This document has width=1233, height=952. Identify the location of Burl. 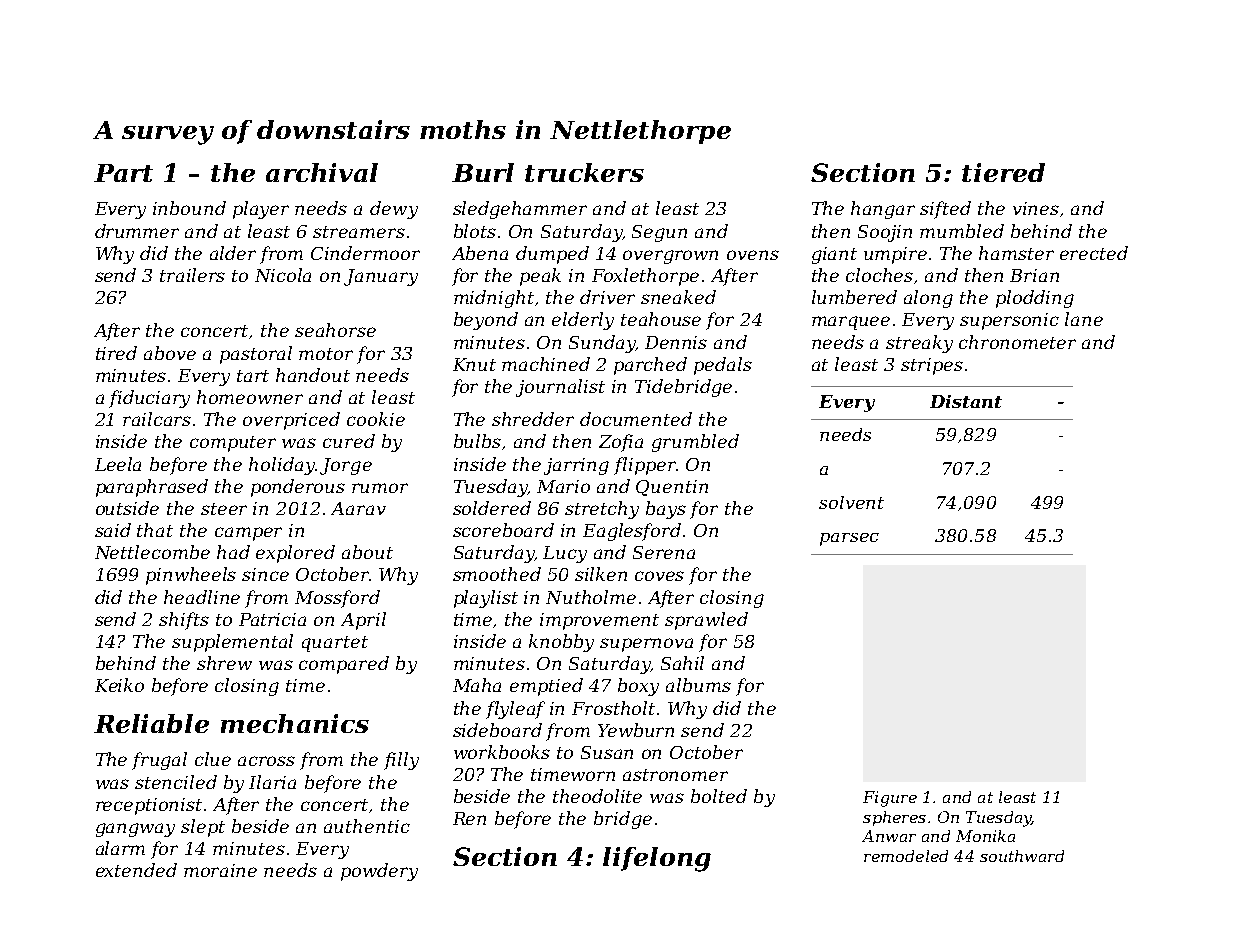
(483, 172).
